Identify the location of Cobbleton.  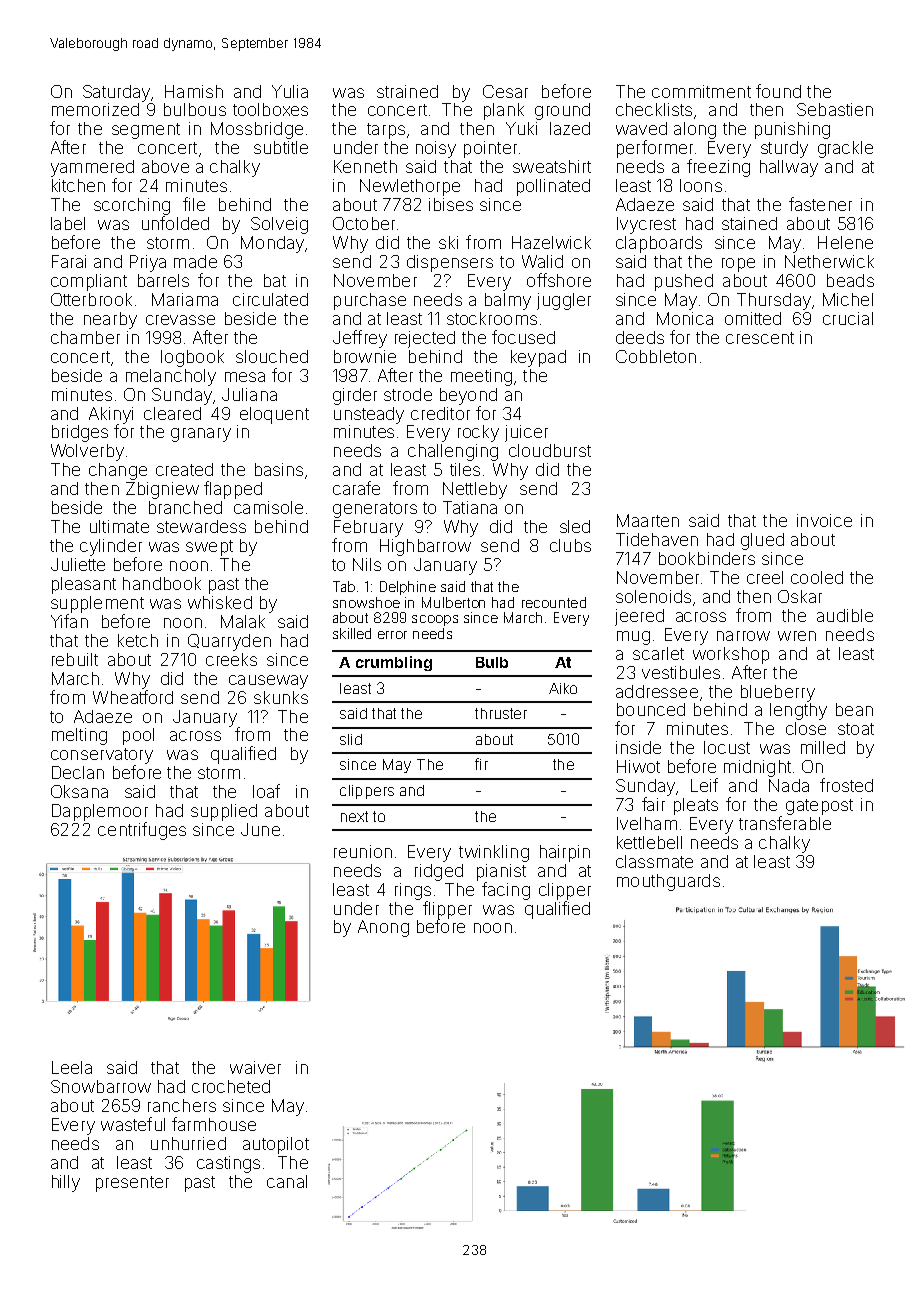
(656, 356).
